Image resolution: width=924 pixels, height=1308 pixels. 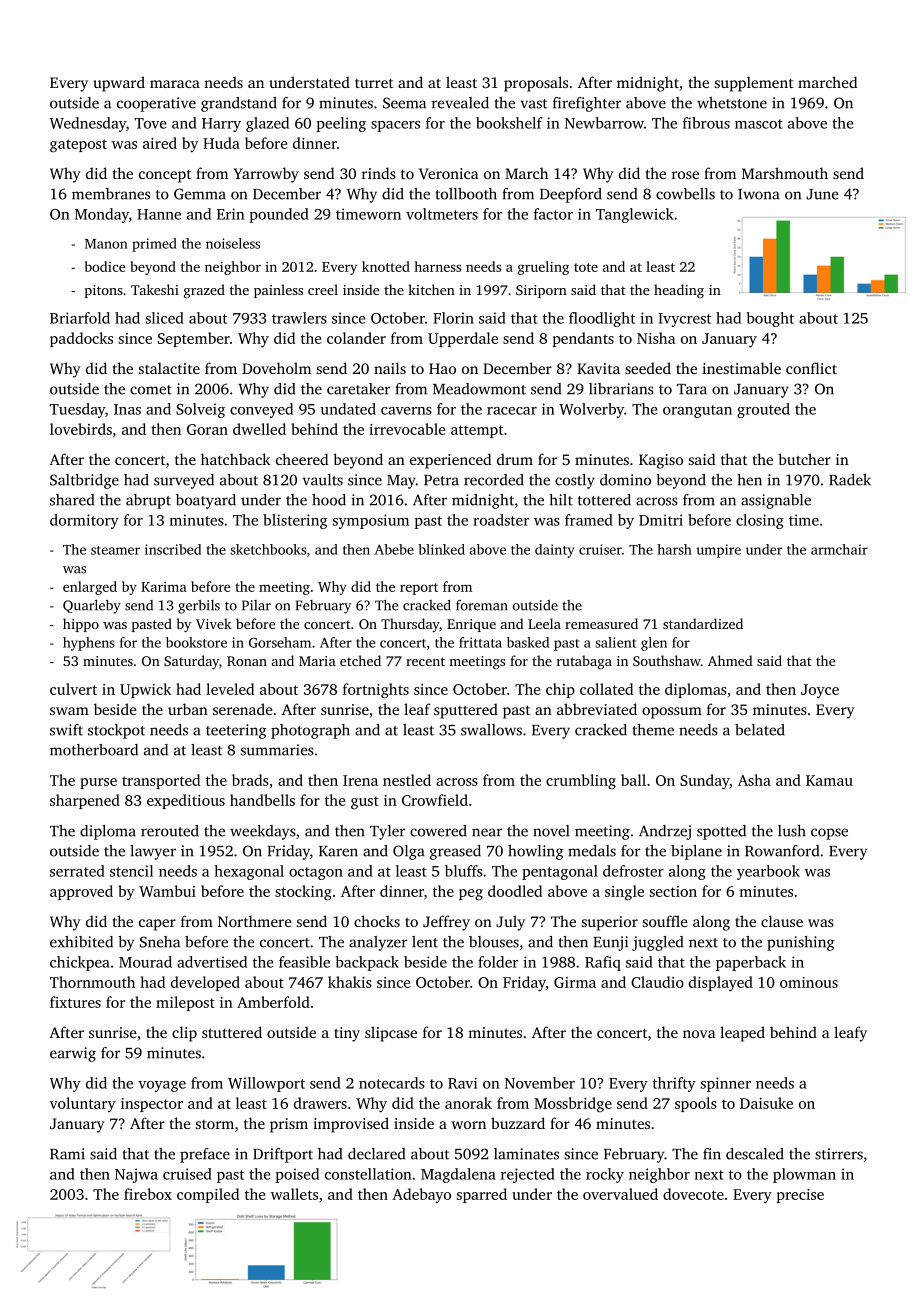 I want to click on recorded, so click(x=494, y=480).
